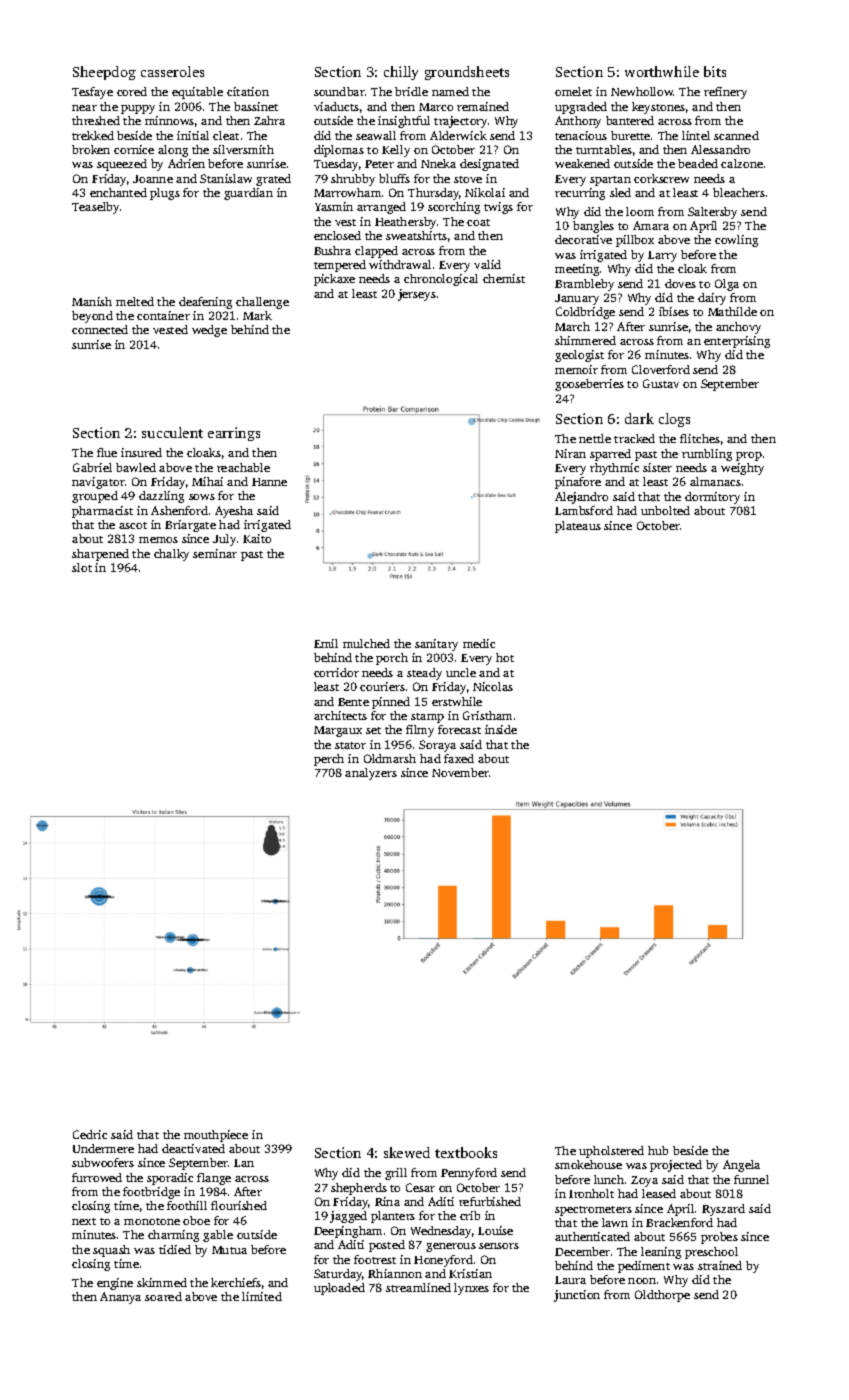 Image resolution: width=849 pixels, height=1400 pixels. I want to click on chilly, so click(401, 73).
